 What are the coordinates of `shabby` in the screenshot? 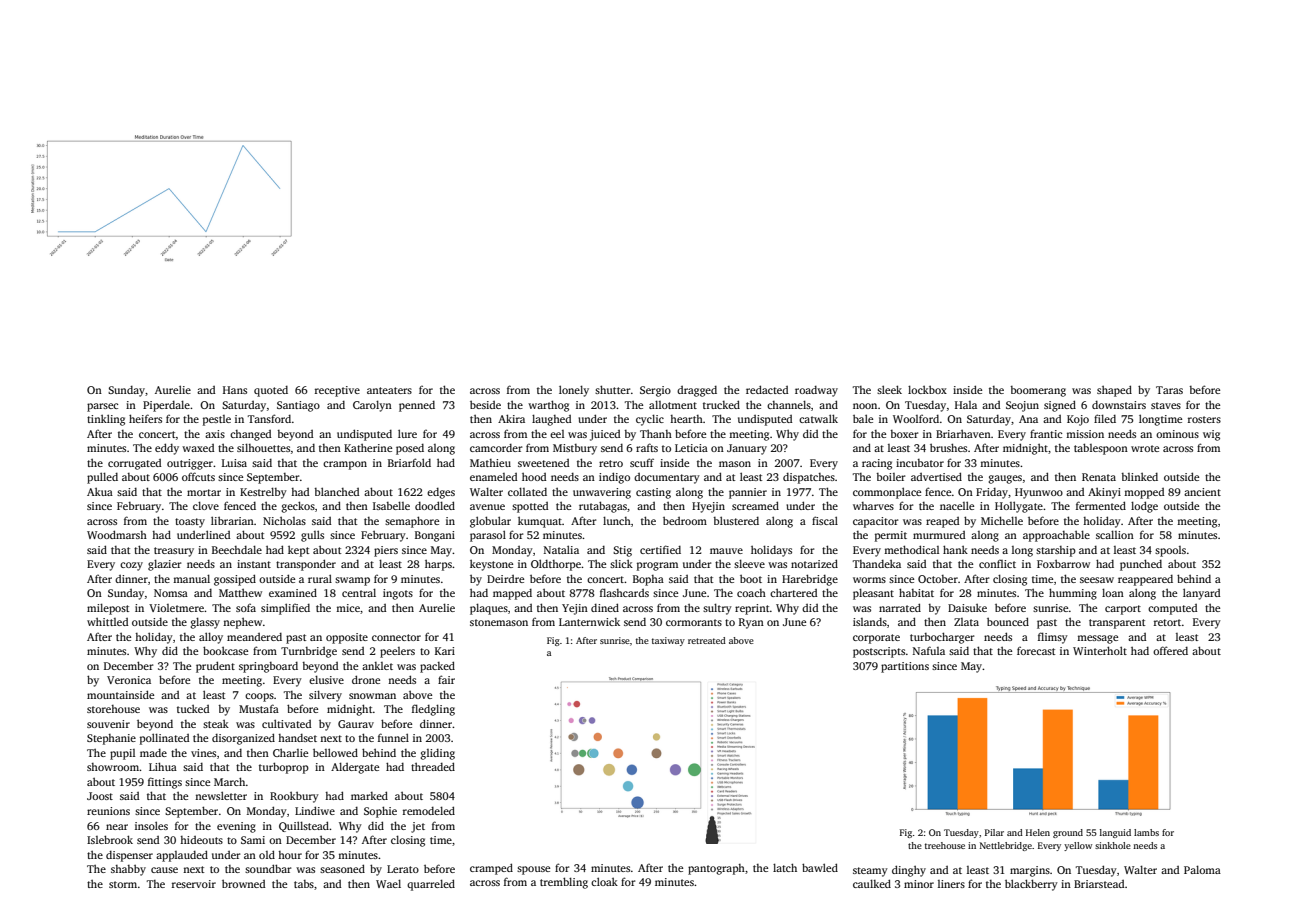 It's located at (128, 870).
